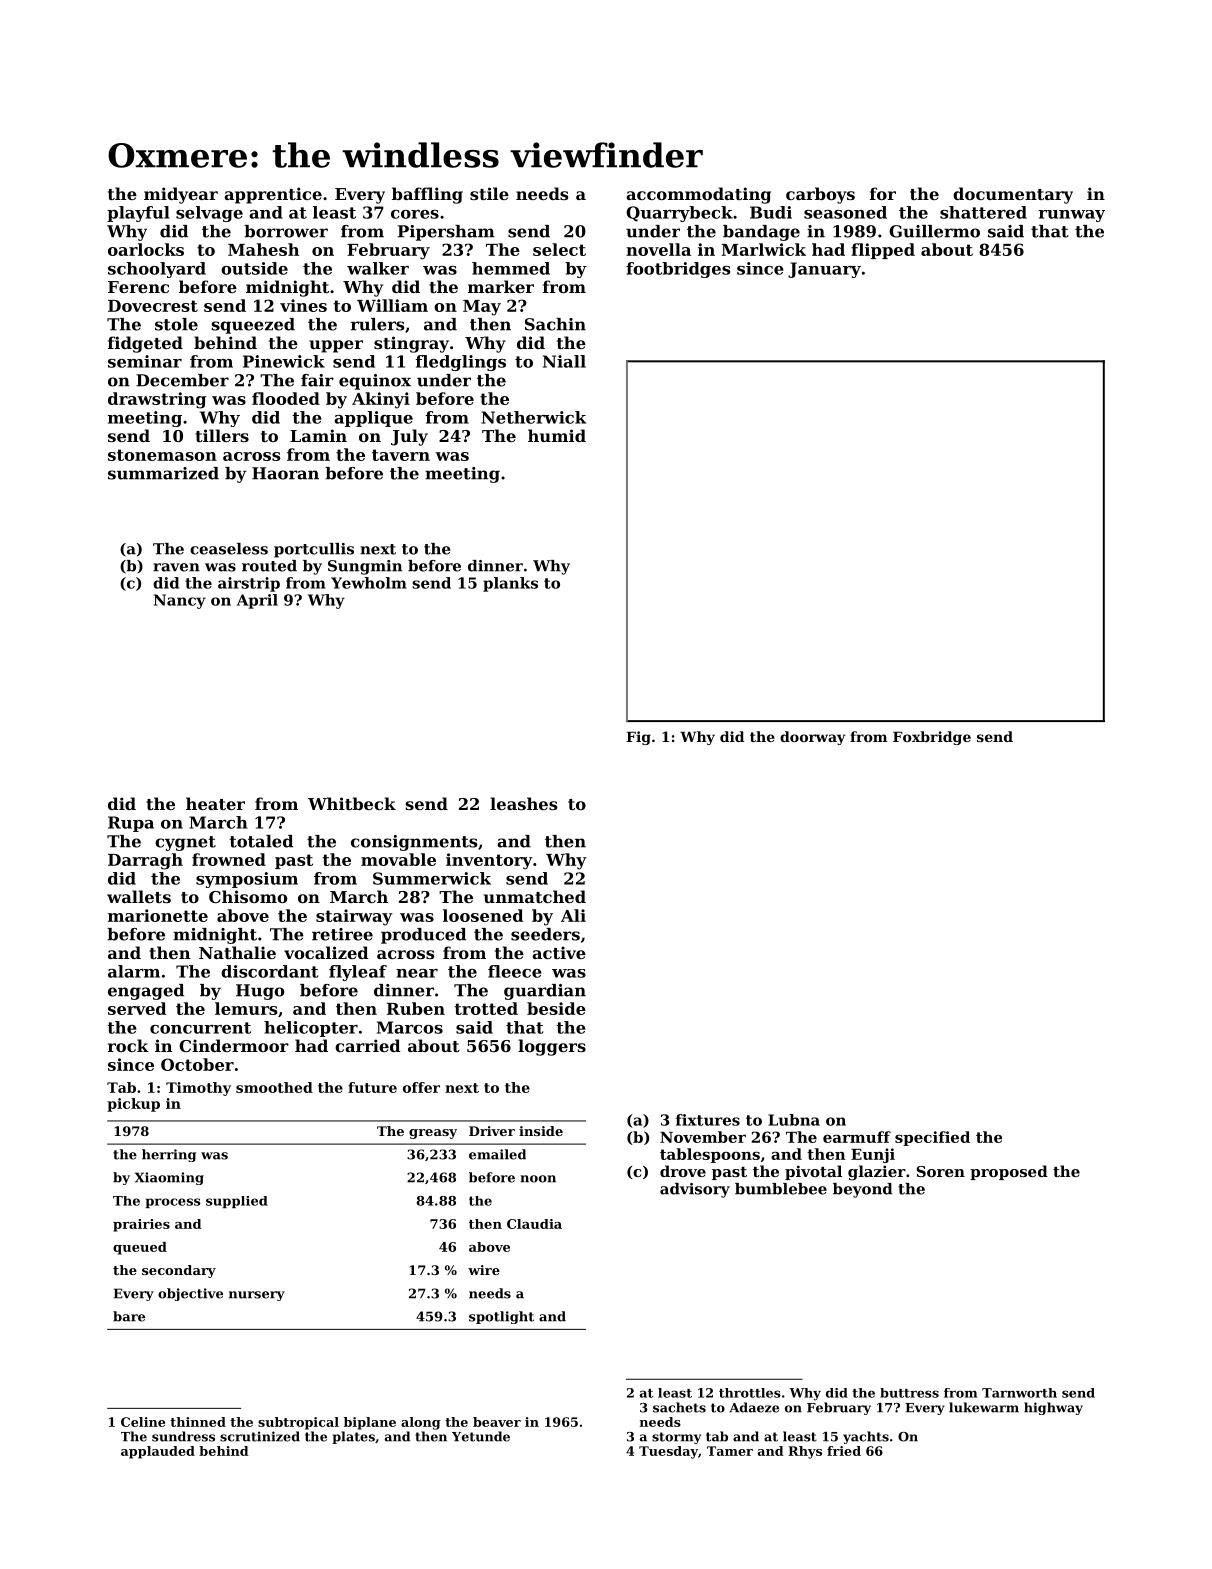  I want to click on documentary, so click(1013, 195).
